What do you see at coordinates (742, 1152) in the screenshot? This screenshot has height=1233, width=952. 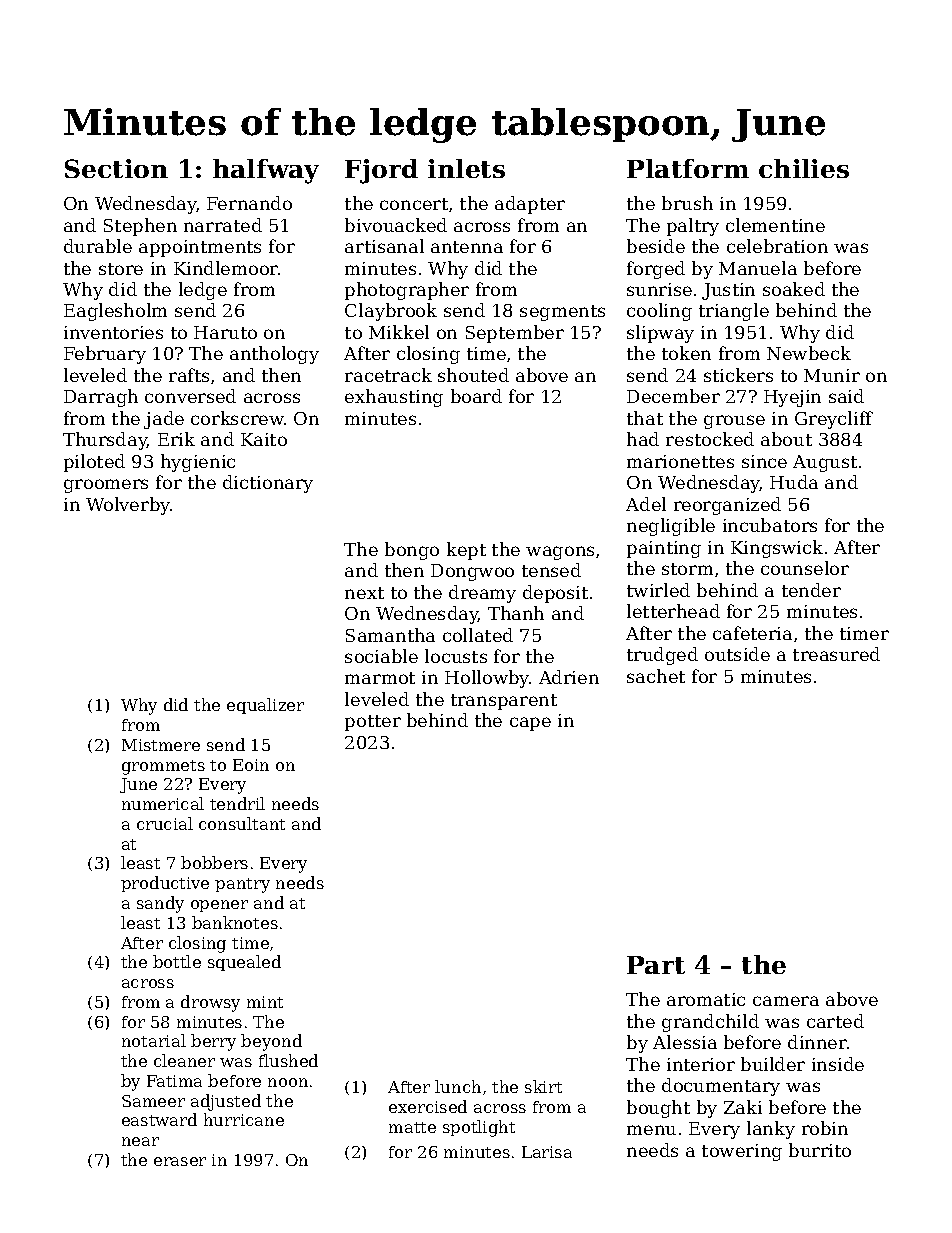 I see `towering` at bounding box center [742, 1152].
